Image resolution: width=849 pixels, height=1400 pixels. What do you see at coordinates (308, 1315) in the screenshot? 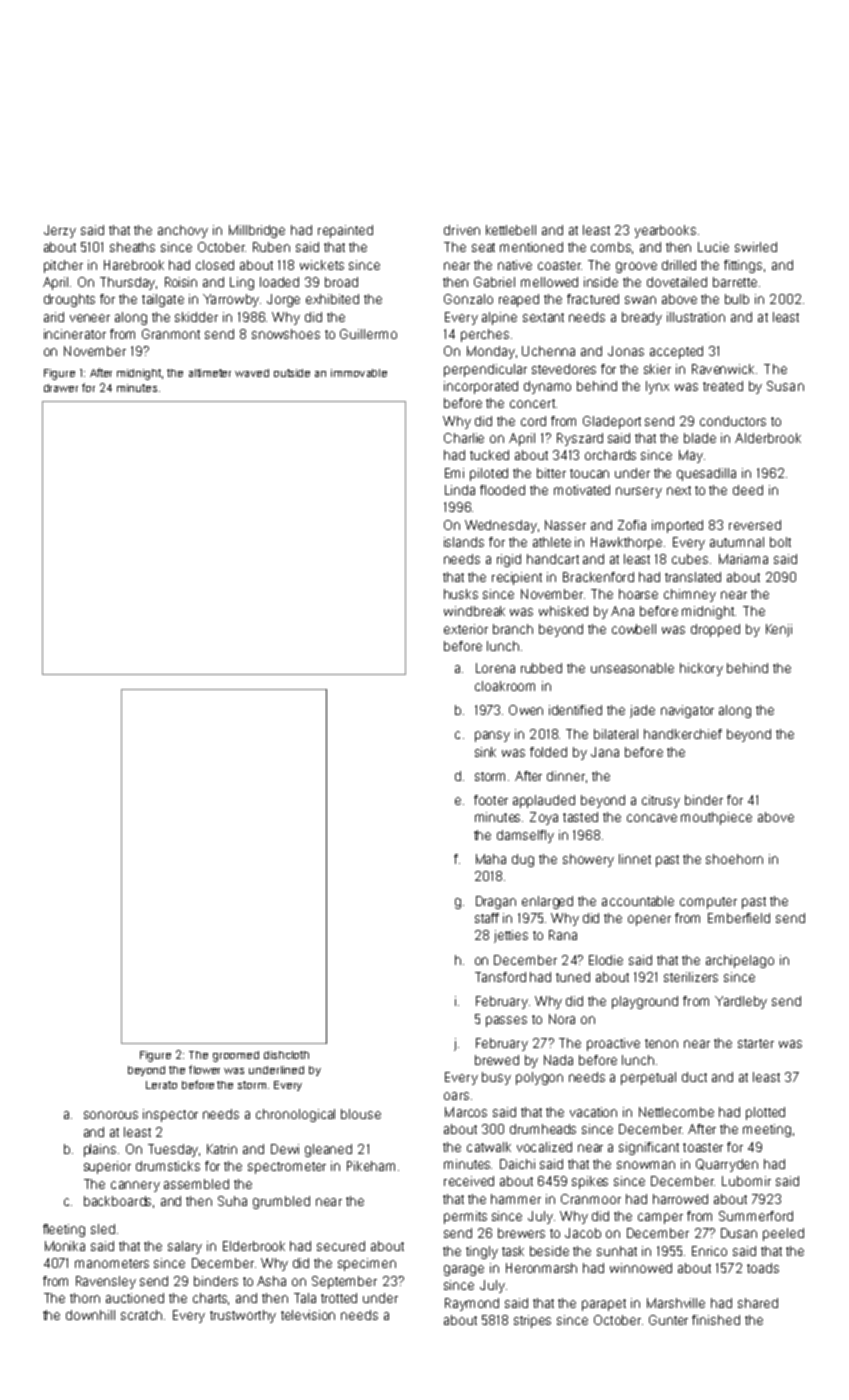
I see `television` at bounding box center [308, 1315].
